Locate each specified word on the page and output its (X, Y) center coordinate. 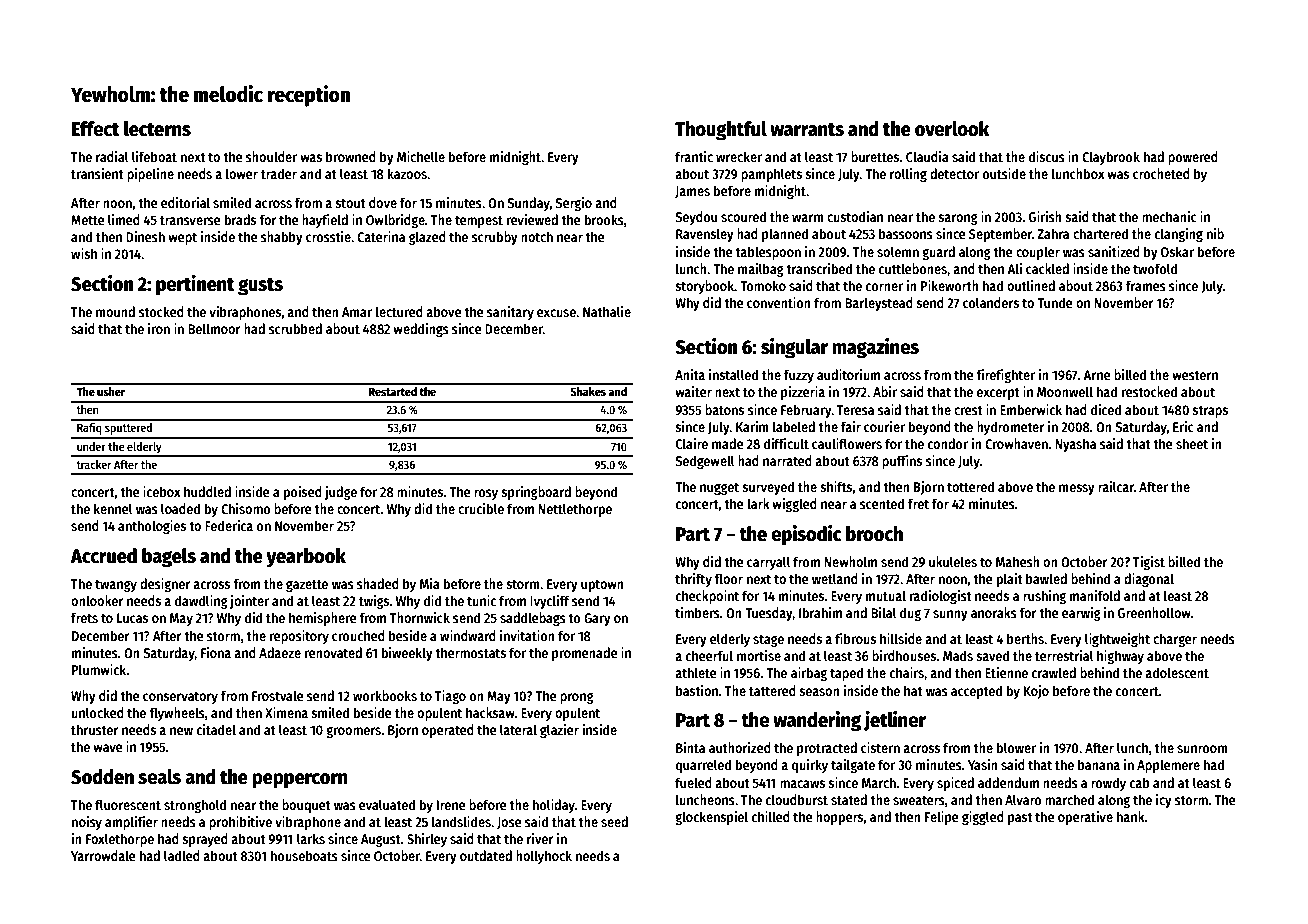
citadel (216, 729)
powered (1193, 158)
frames (1146, 285)
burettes (875, 156)
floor (728, 578)
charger (1175, 640)
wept (182, 239)
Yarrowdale (103, 855)
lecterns (157, 129)
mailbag (761, 270)
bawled (1046, 578)
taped (846, 674)
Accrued (103, 556)
